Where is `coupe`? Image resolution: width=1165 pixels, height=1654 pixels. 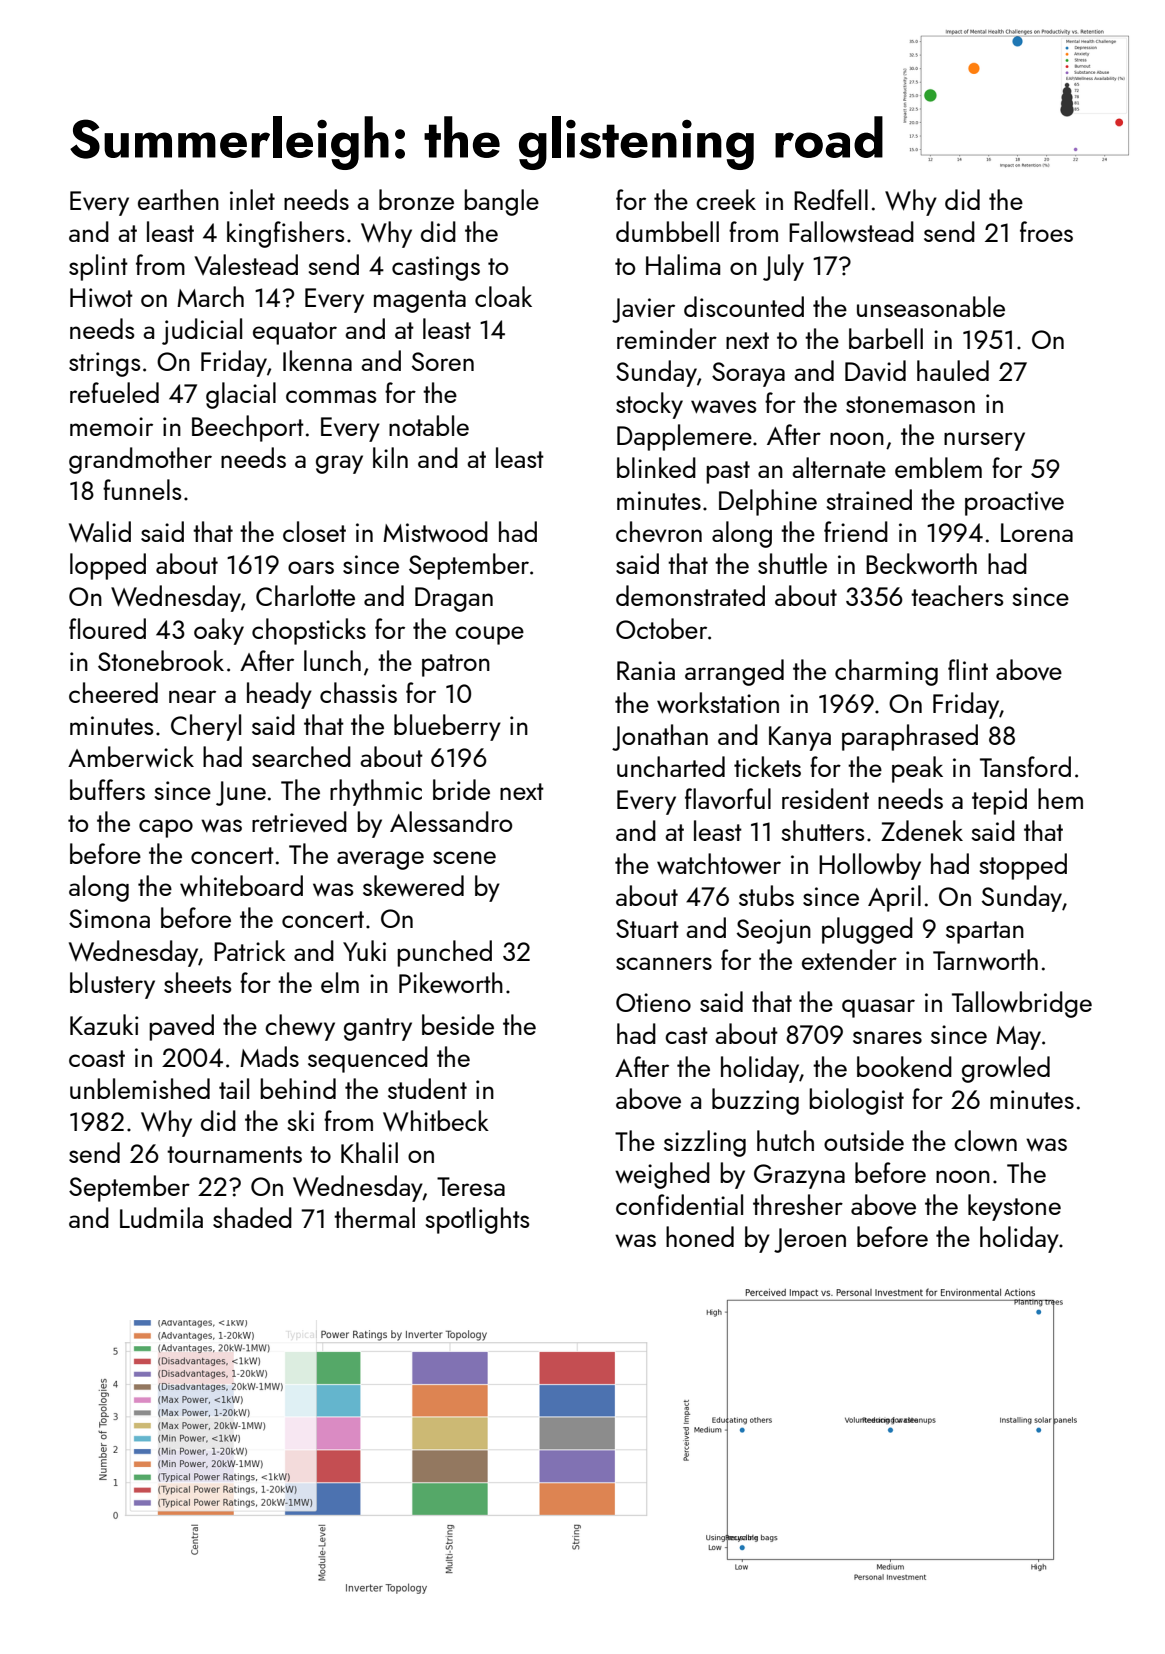 coupe is located at coordinates (489, 635).
